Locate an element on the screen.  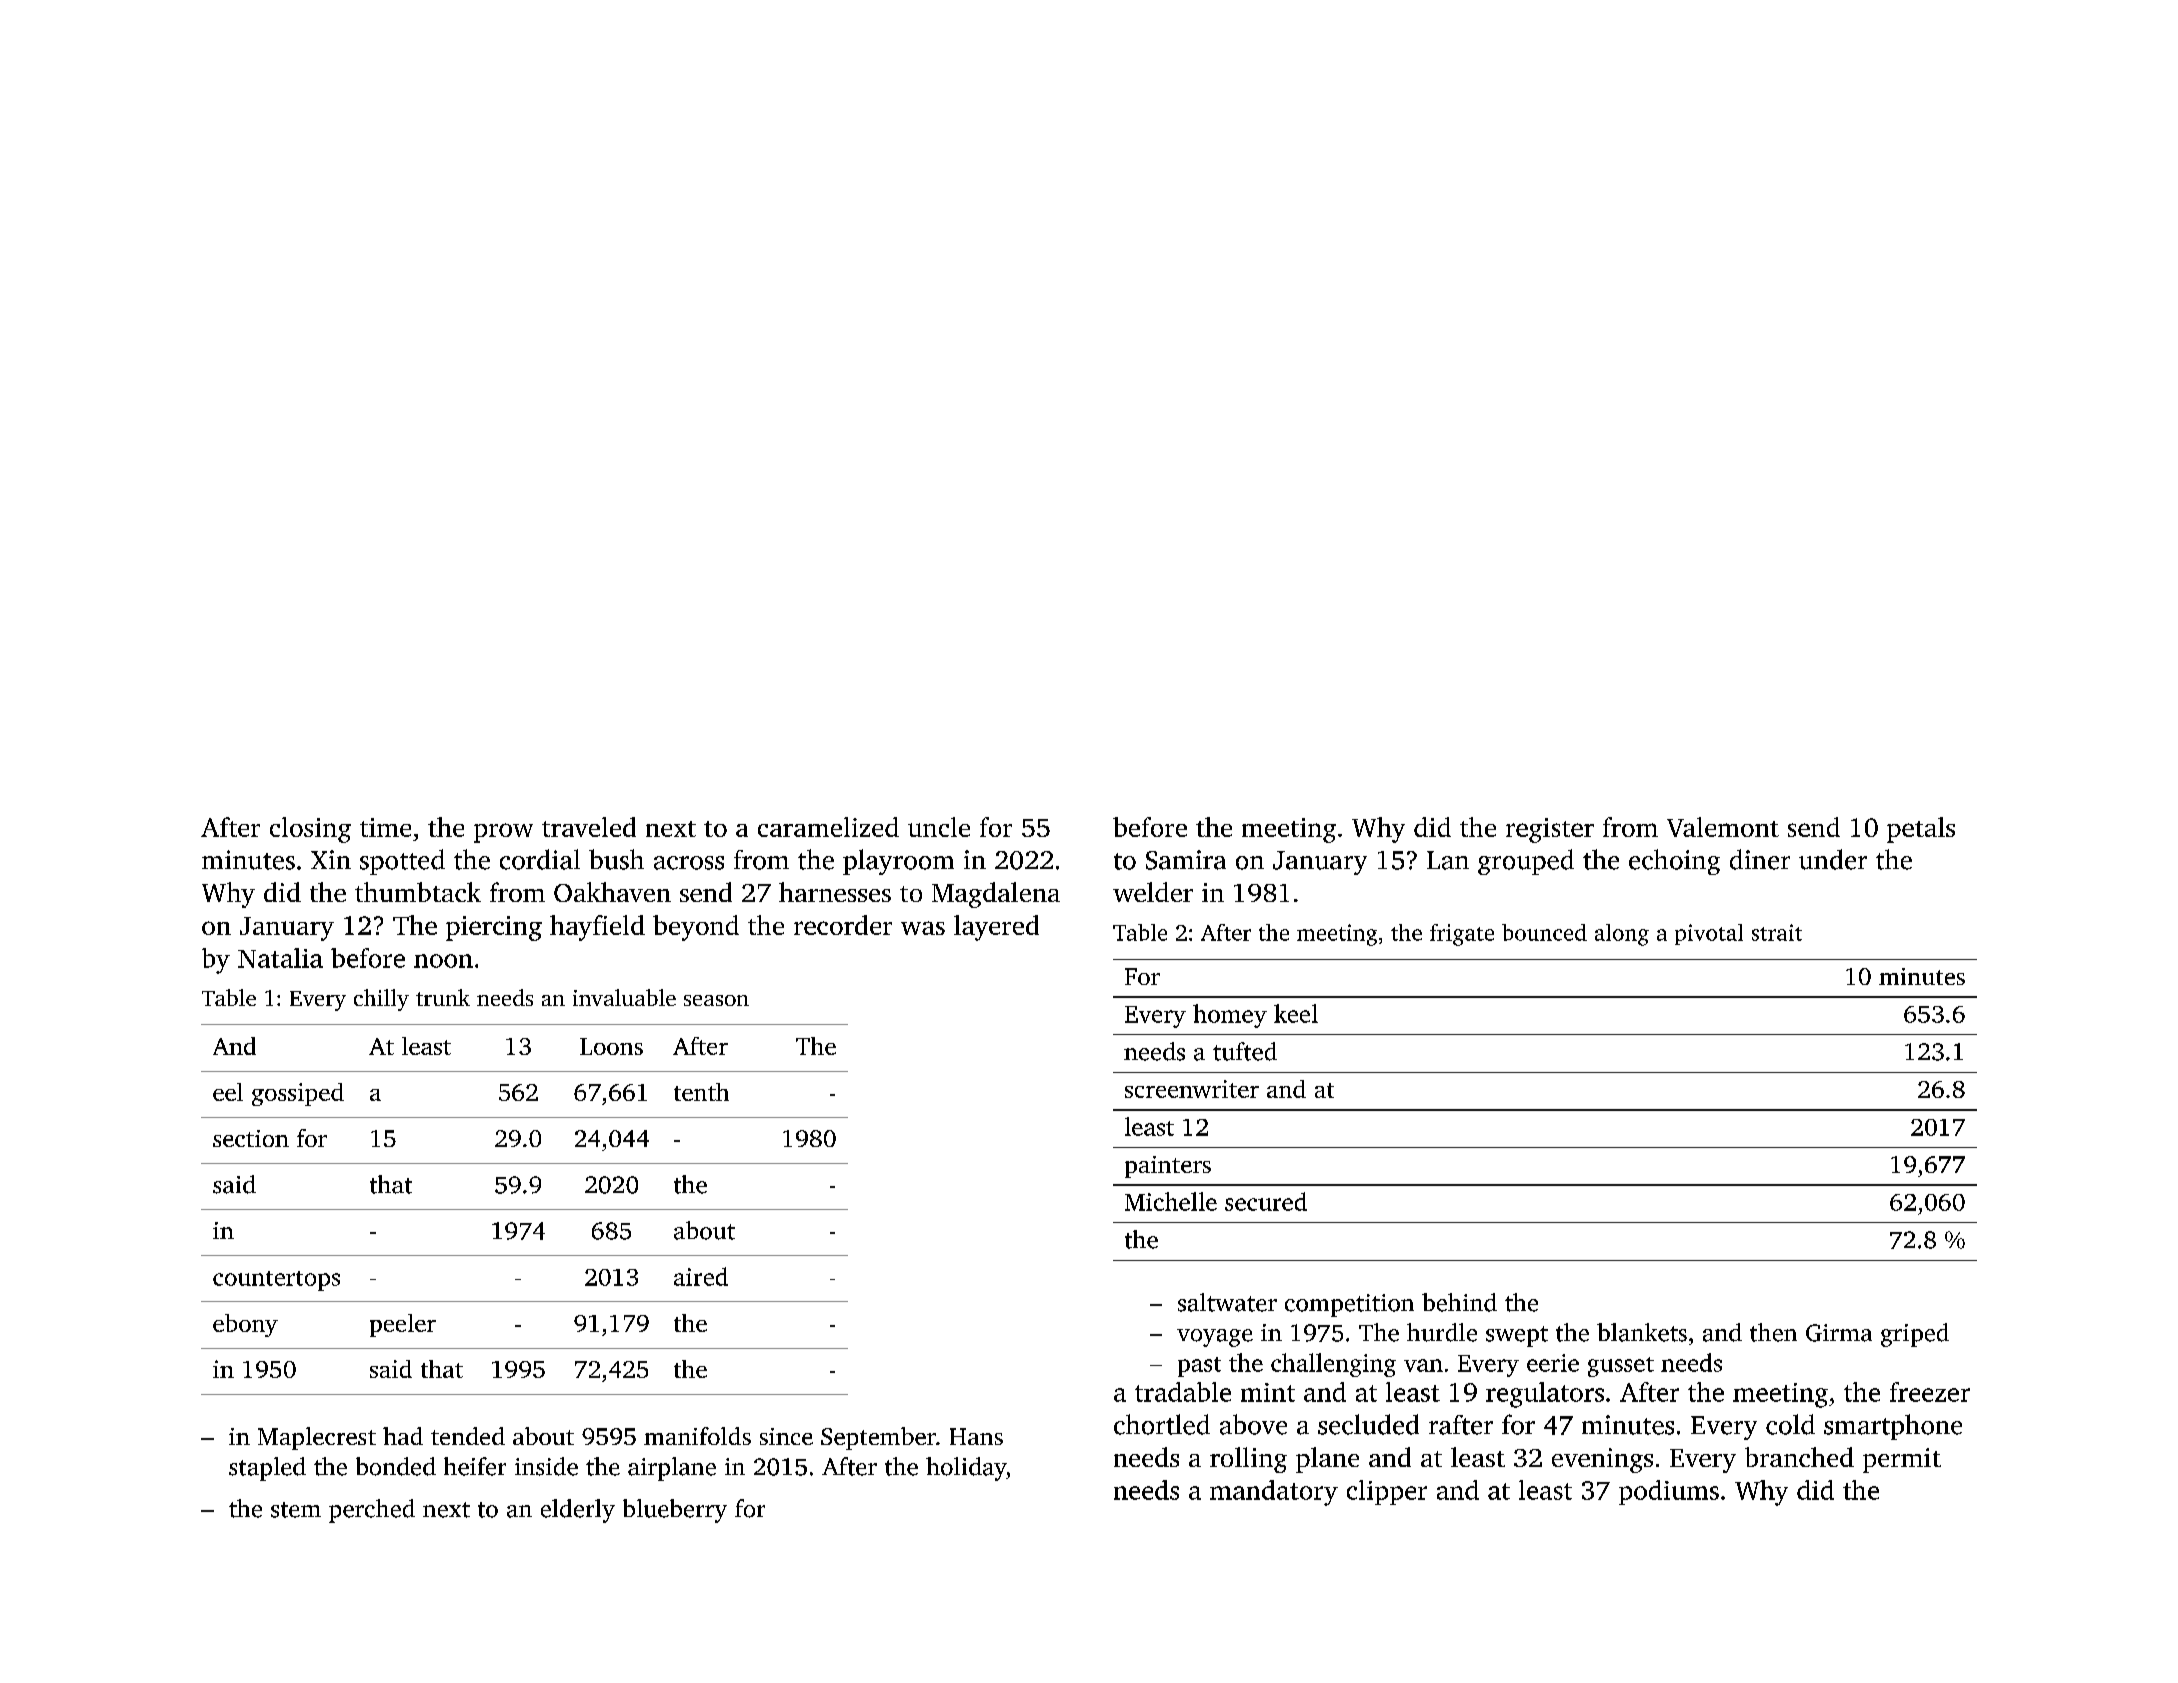
saltwater is located at coordinates (1227, 1302).
